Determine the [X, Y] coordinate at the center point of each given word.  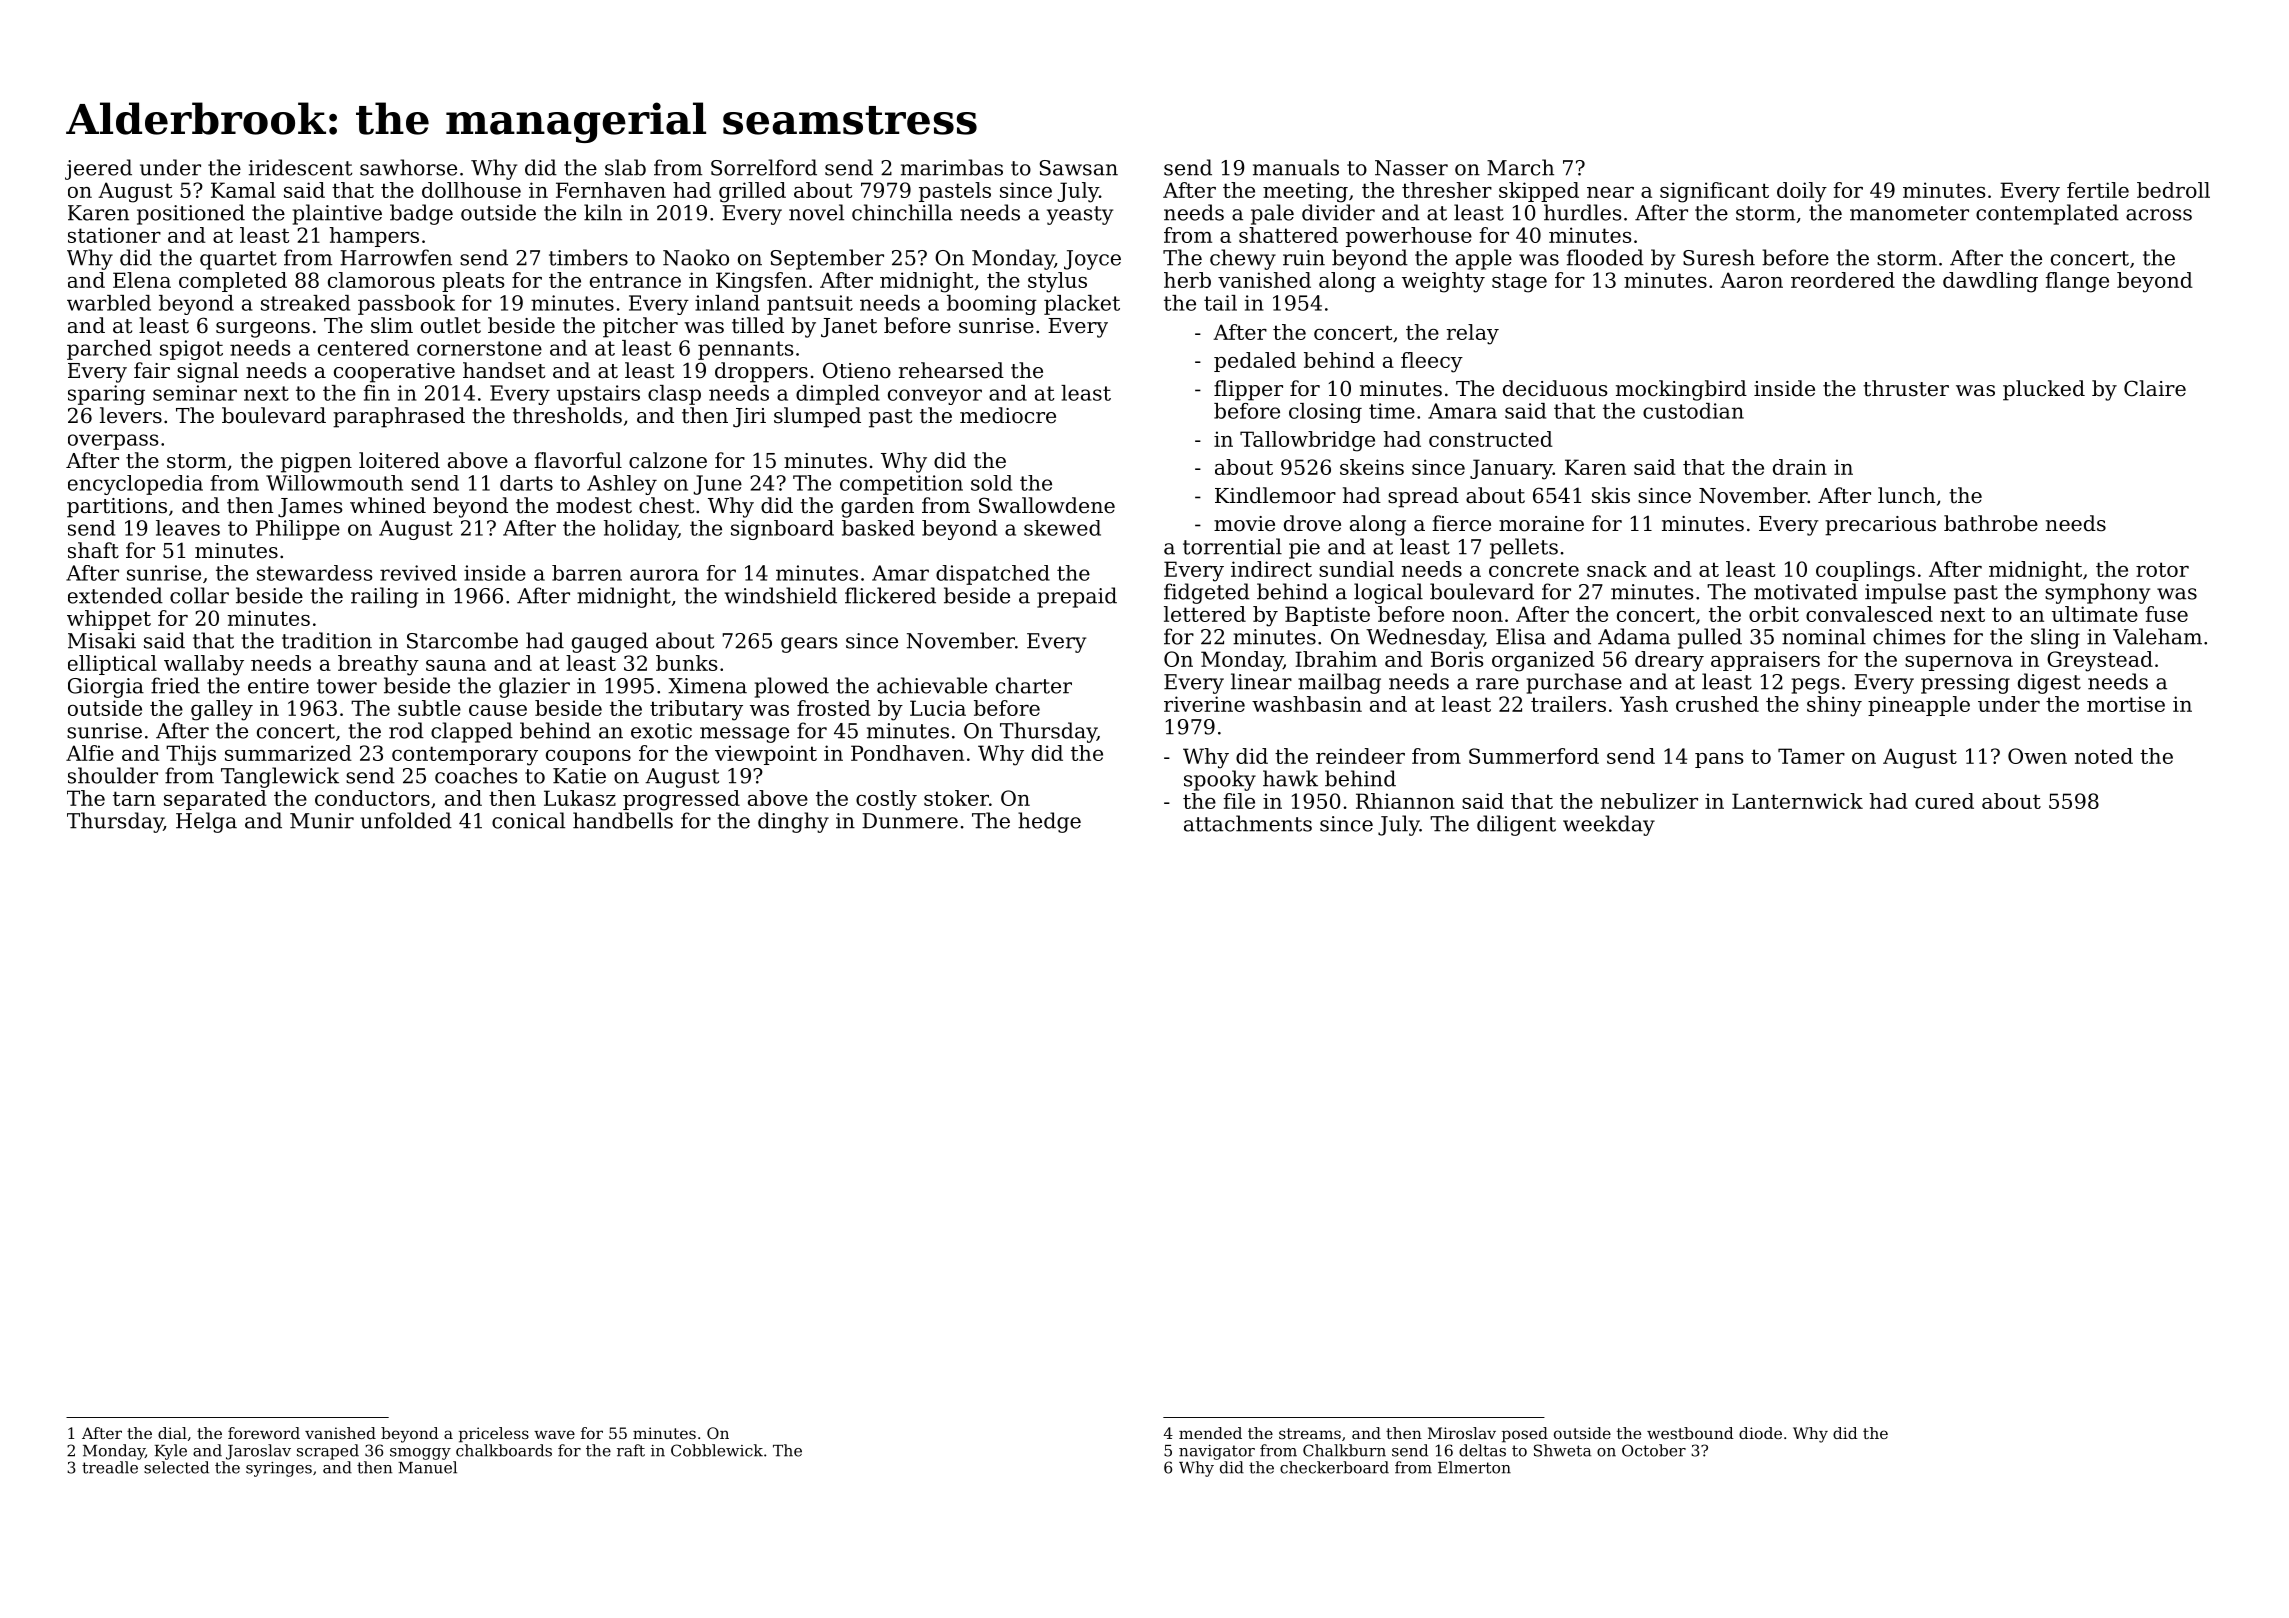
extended [115, 595]
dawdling [1990, 282]
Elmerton [1474, 1467]
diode [1760, 1433]
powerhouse [1409, 237]
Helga [206, 822]
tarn [134, 798]
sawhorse [408, 167]
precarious [1880, 526]
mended [1210, 1433]
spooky [1220, 780]
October [1654, 1450]
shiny [1834, 706]
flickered [890, 595]
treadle [110, 1467]
